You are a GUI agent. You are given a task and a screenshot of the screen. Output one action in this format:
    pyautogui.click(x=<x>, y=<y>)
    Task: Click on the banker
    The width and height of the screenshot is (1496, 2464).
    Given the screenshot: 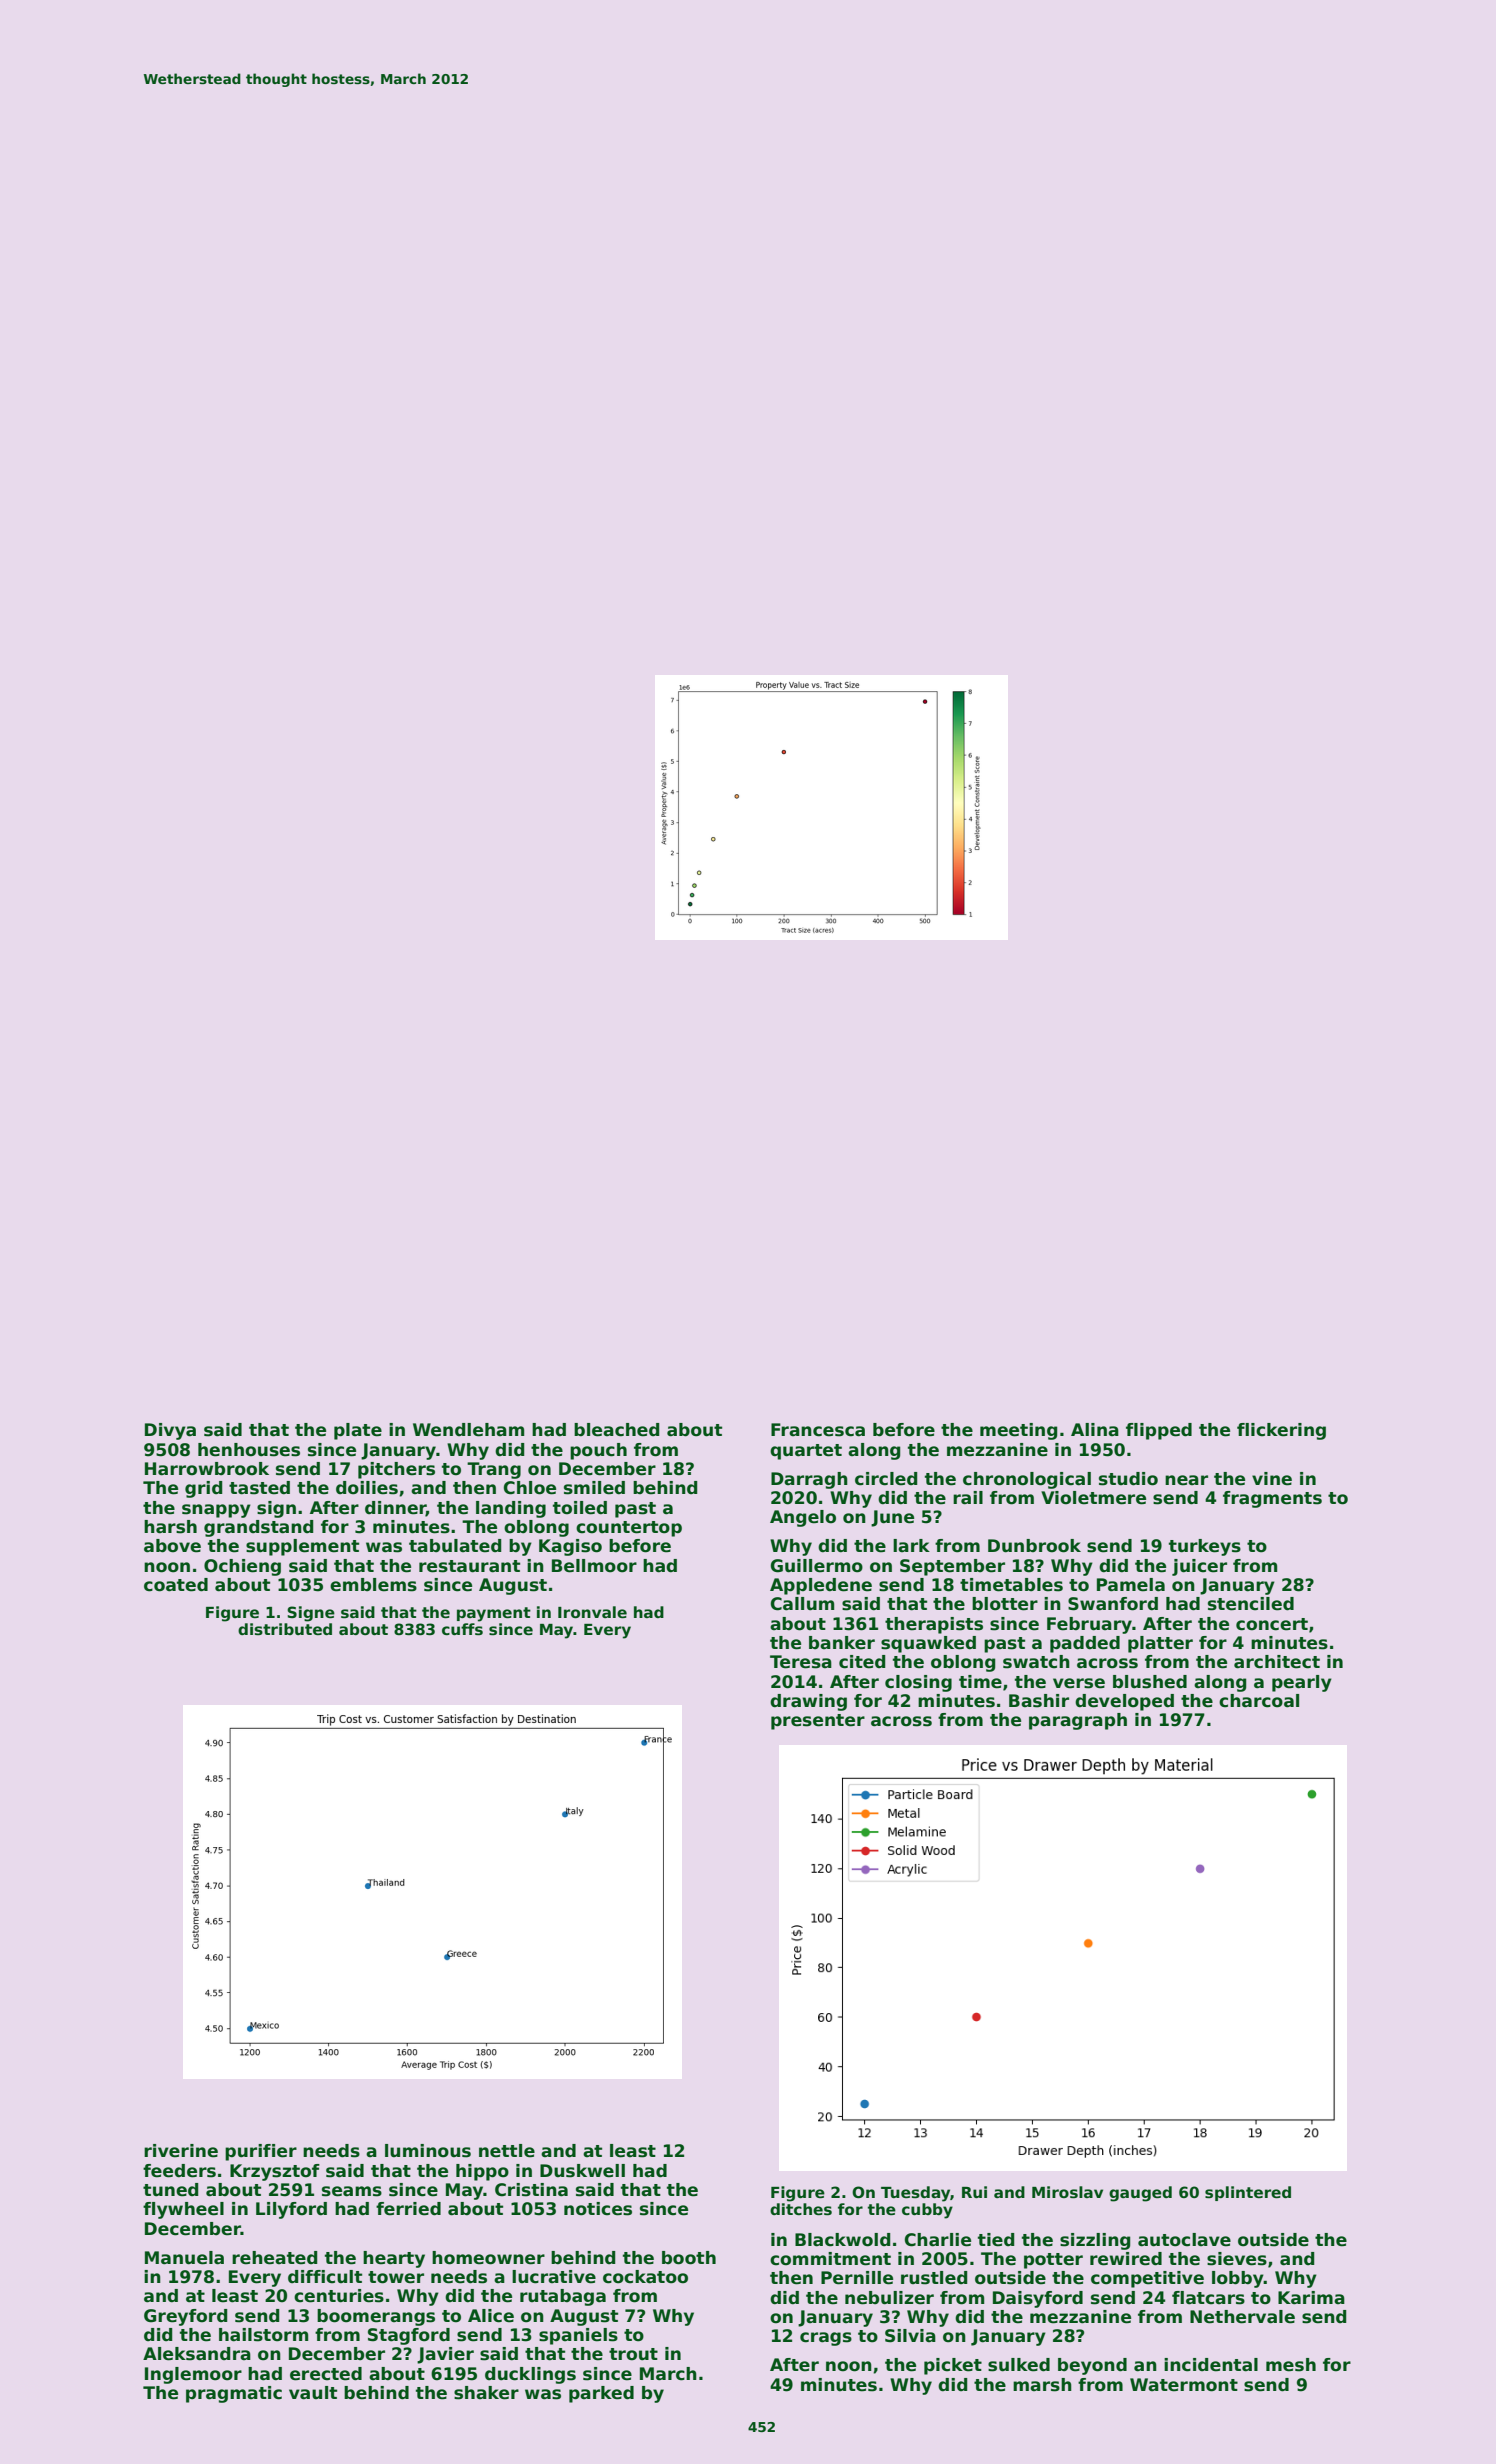 What is the action you would take?
    pyautogui.click(x=842, y=1643)
